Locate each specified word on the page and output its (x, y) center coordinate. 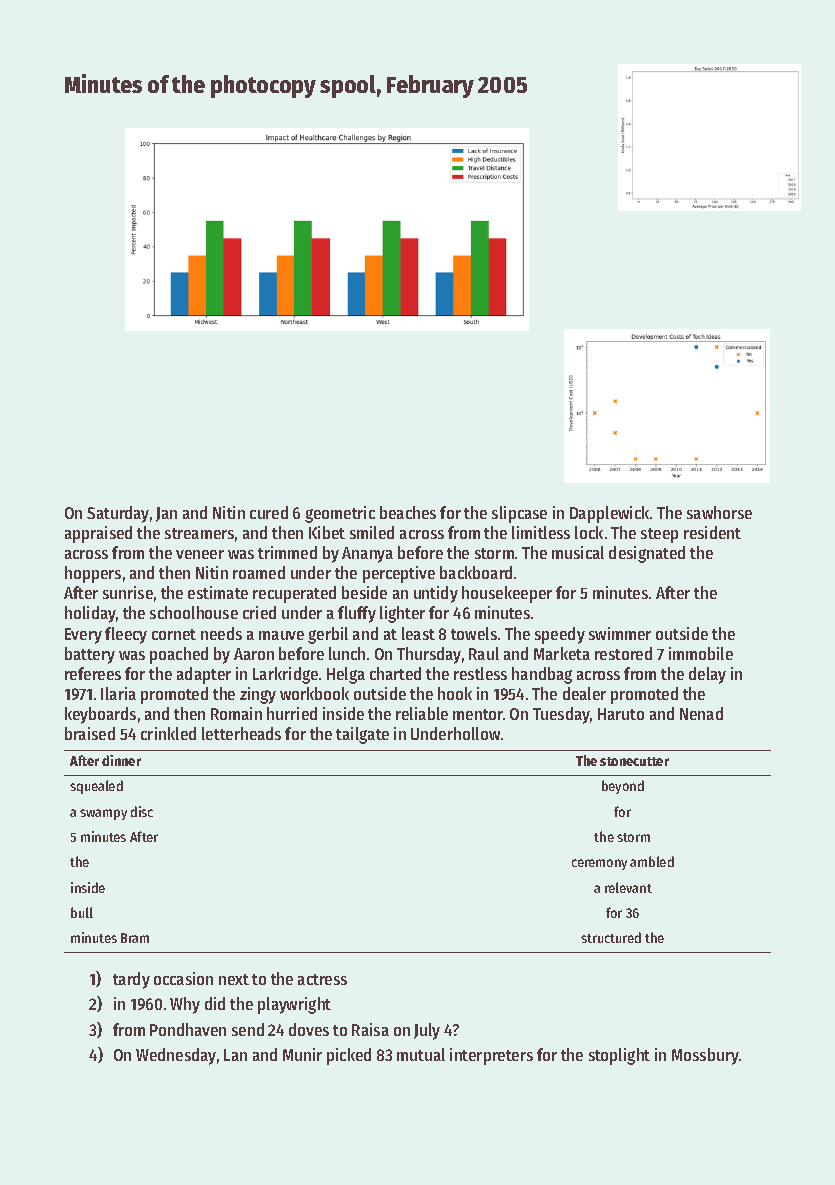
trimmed (287, 552)
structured (611, 937)
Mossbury (705, 1056)
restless (480, 673)
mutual (421, 1054)
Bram (135, 938)
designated (647, 554)
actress (322, 979)
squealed (96, 787)
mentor (478, 714)
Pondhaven (188, 1029)
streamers (199, 533)
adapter (204, 675)
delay (707, 675)
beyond (623, 787)
